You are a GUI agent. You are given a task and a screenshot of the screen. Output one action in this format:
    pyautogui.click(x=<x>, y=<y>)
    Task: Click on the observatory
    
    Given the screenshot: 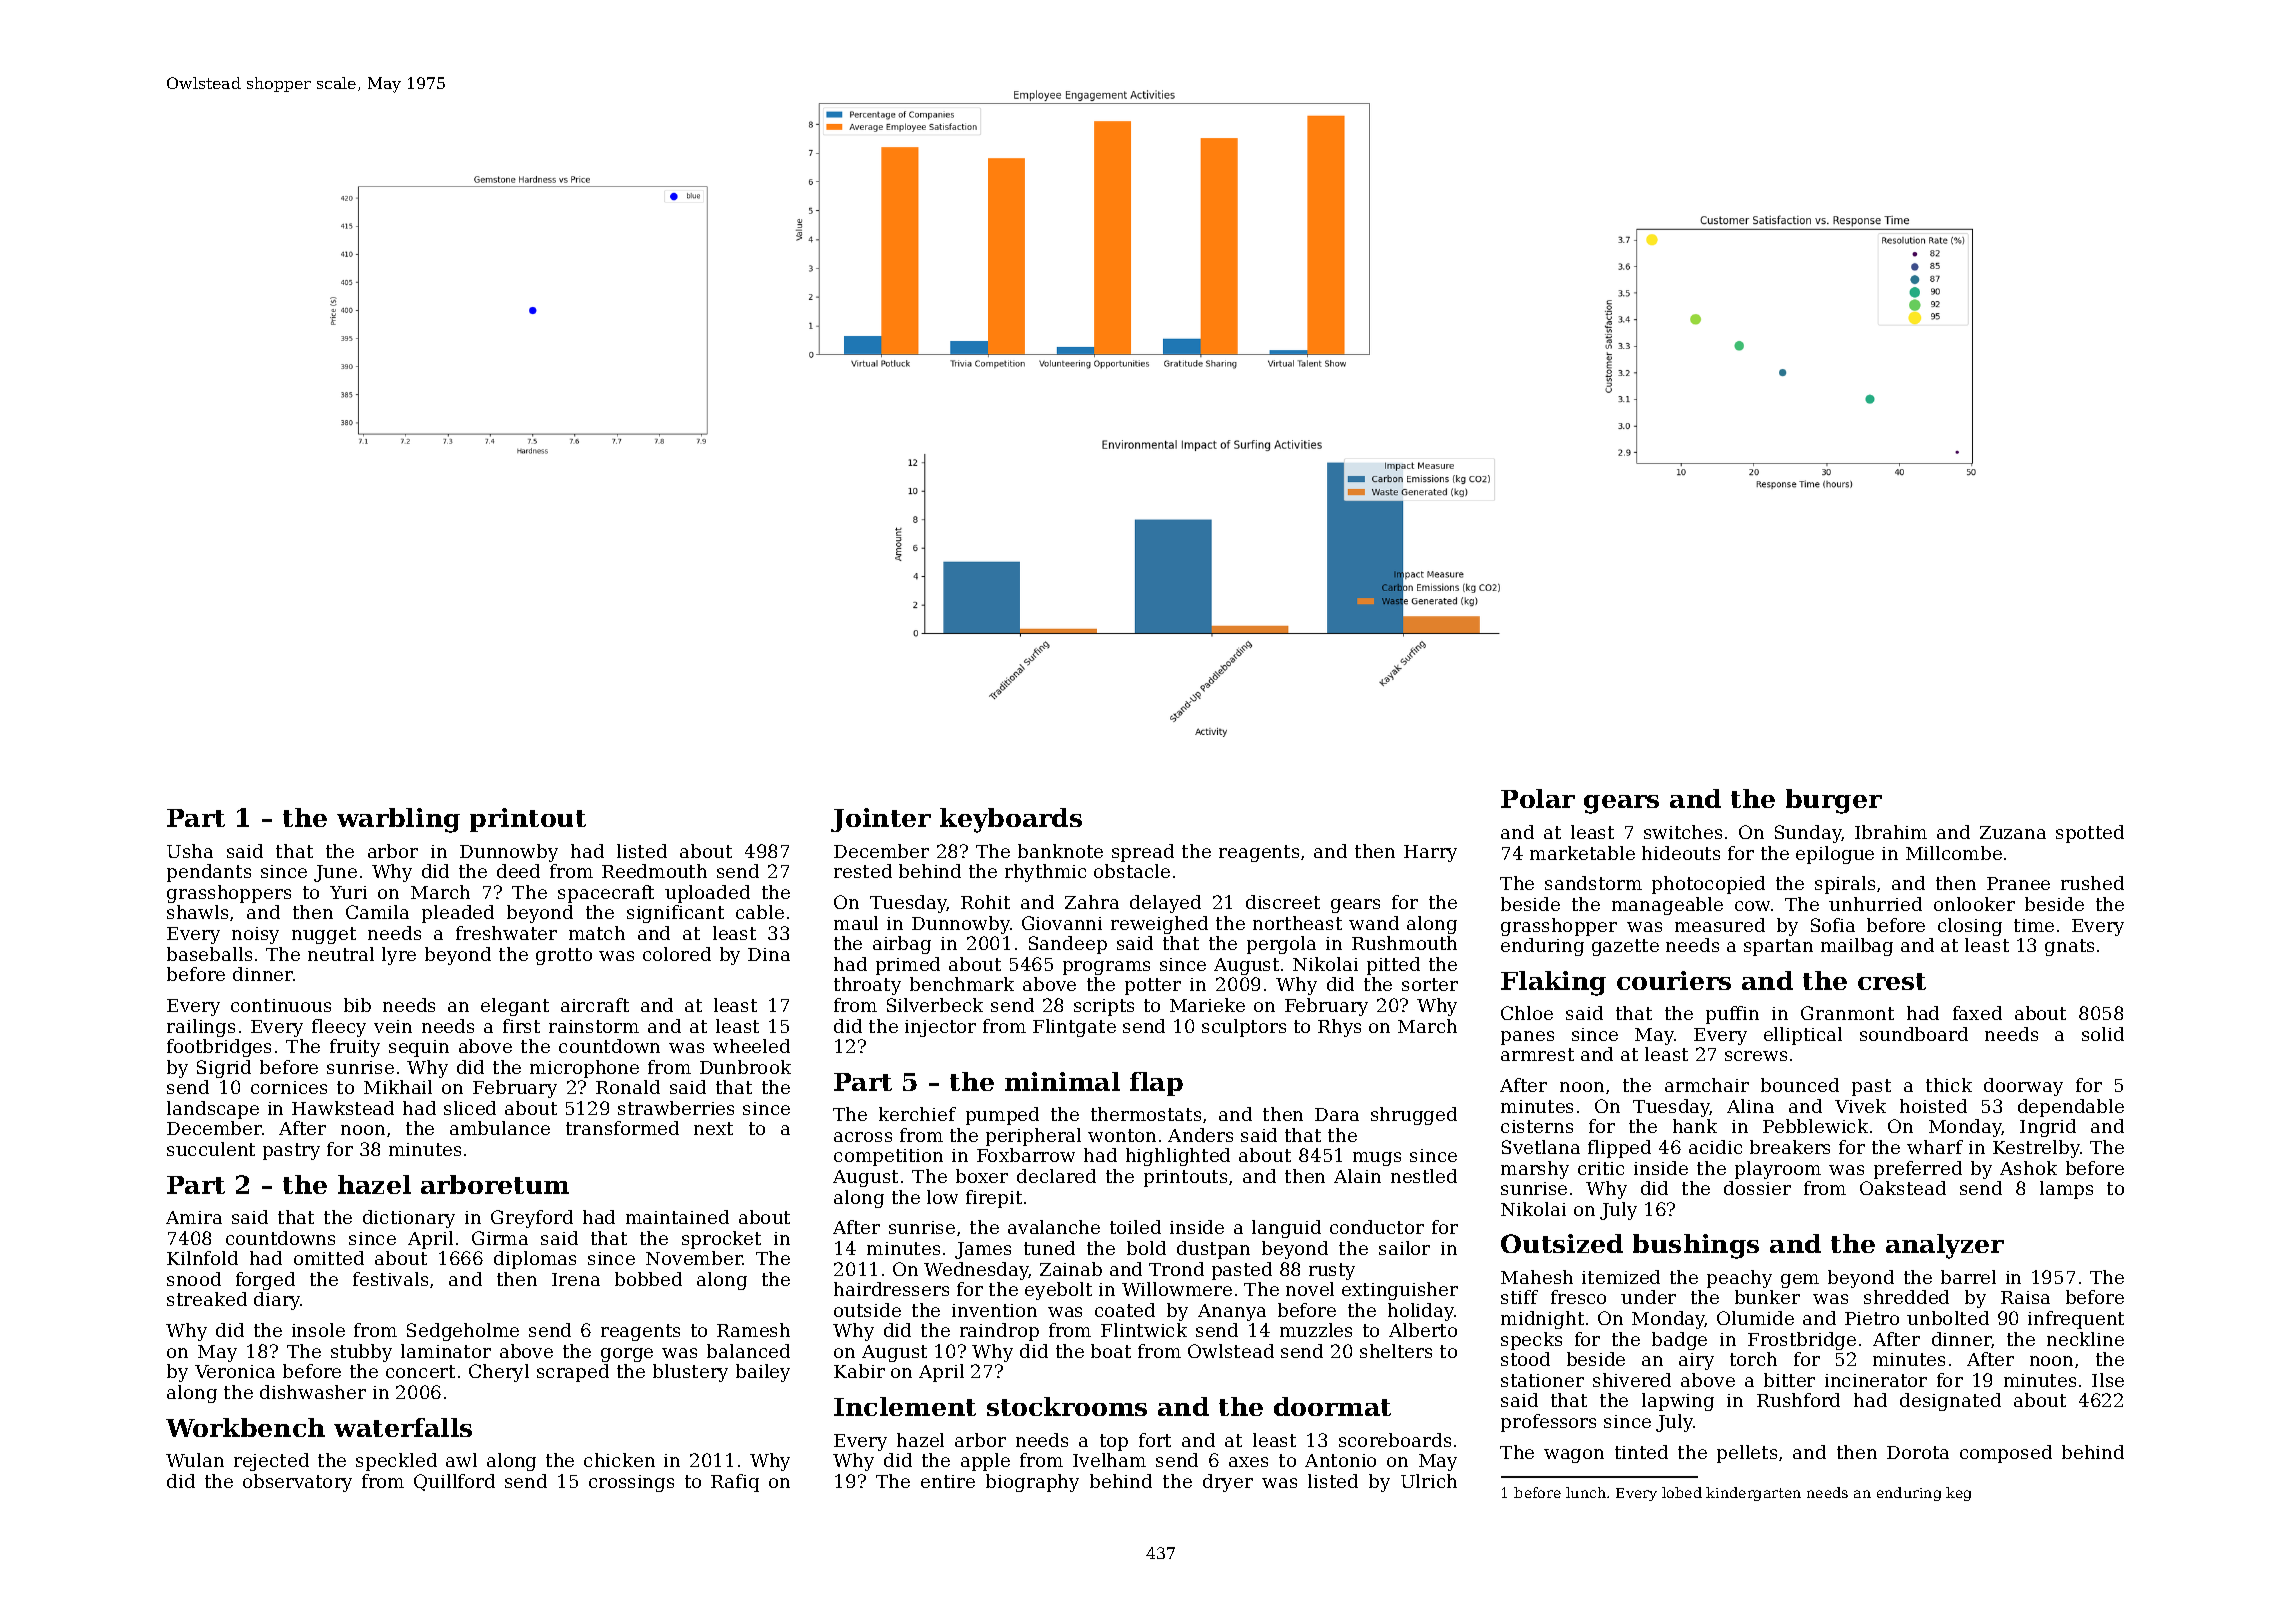 What is the action you would take?
    pyautogui.click(x=297, y=1483)
